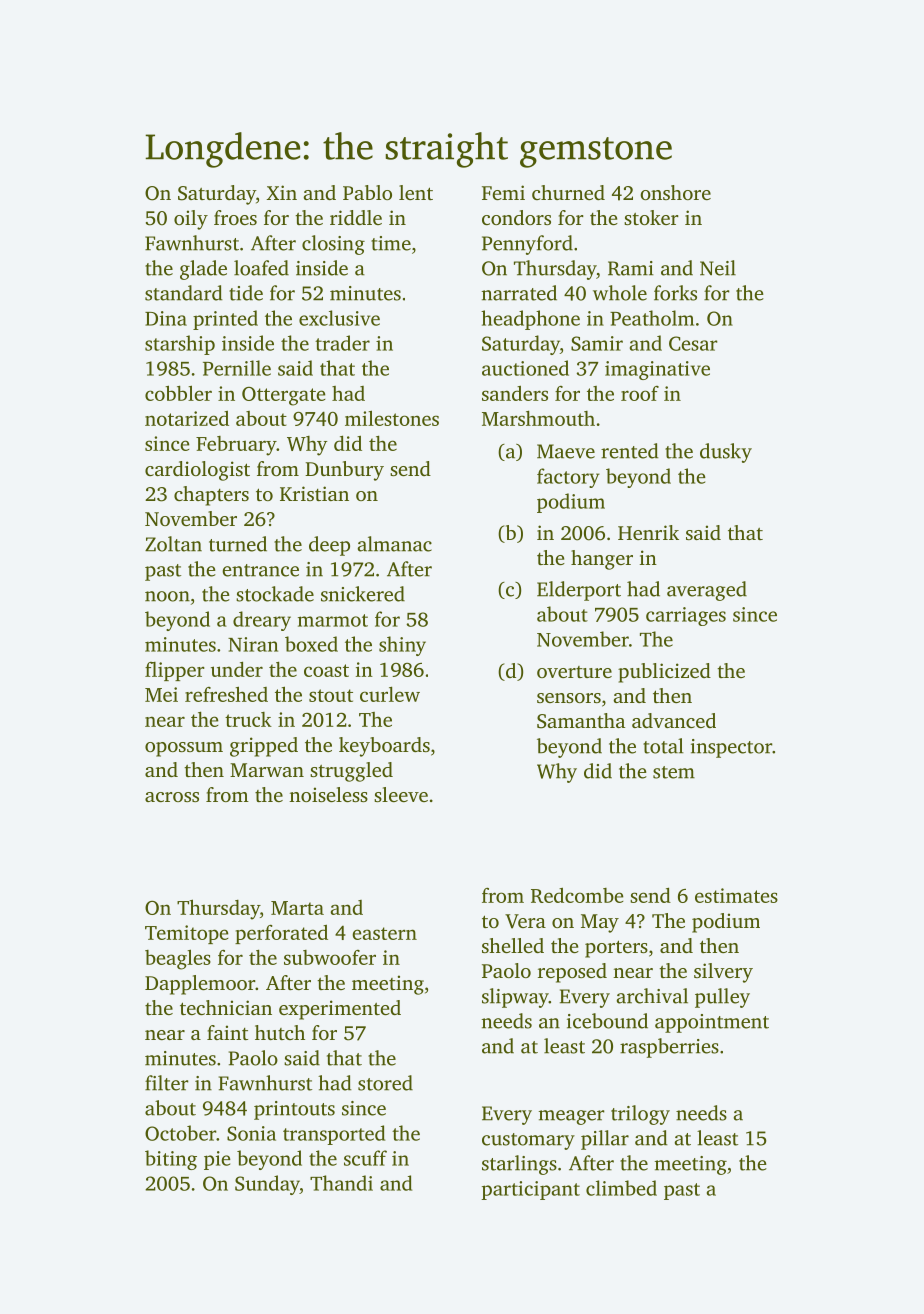 This screenshot has height=1314, width=924. Describe the element at coordinates (579, 591) in the screenshot. I see `Elderport` at that location.
